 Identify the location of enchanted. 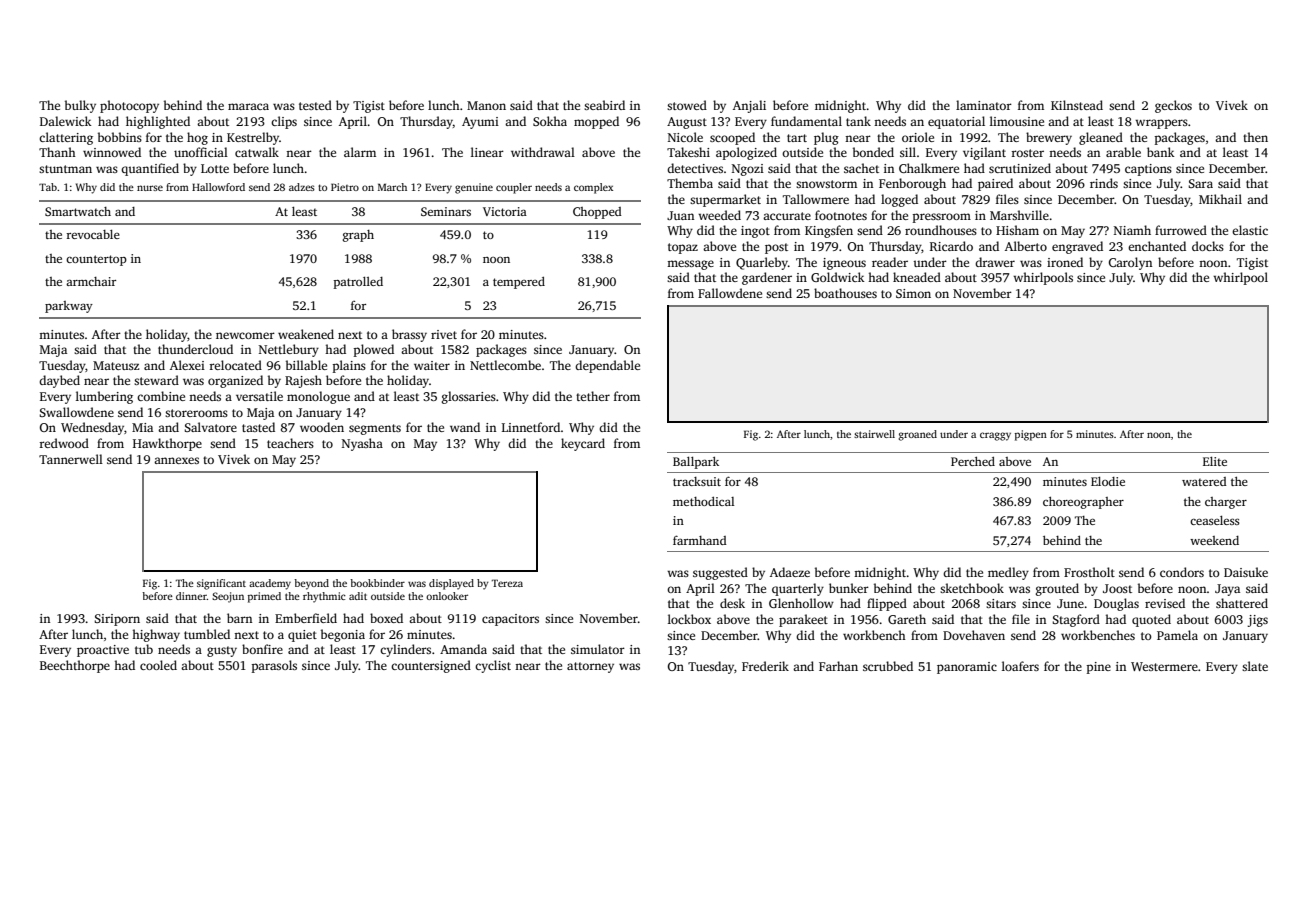
(1157, 246).
